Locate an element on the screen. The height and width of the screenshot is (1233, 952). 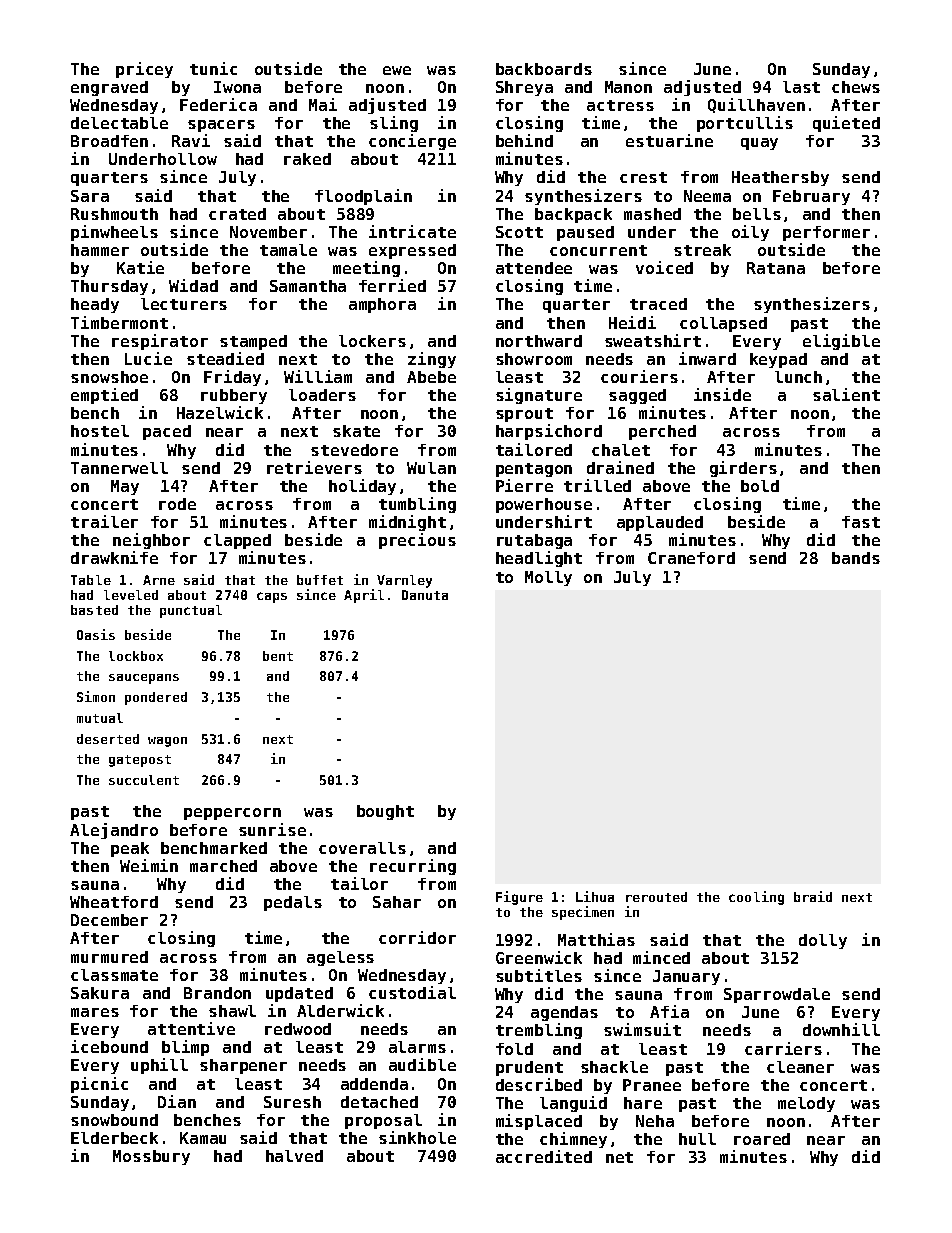
peppercorn is located at coordinates (232, 814).
